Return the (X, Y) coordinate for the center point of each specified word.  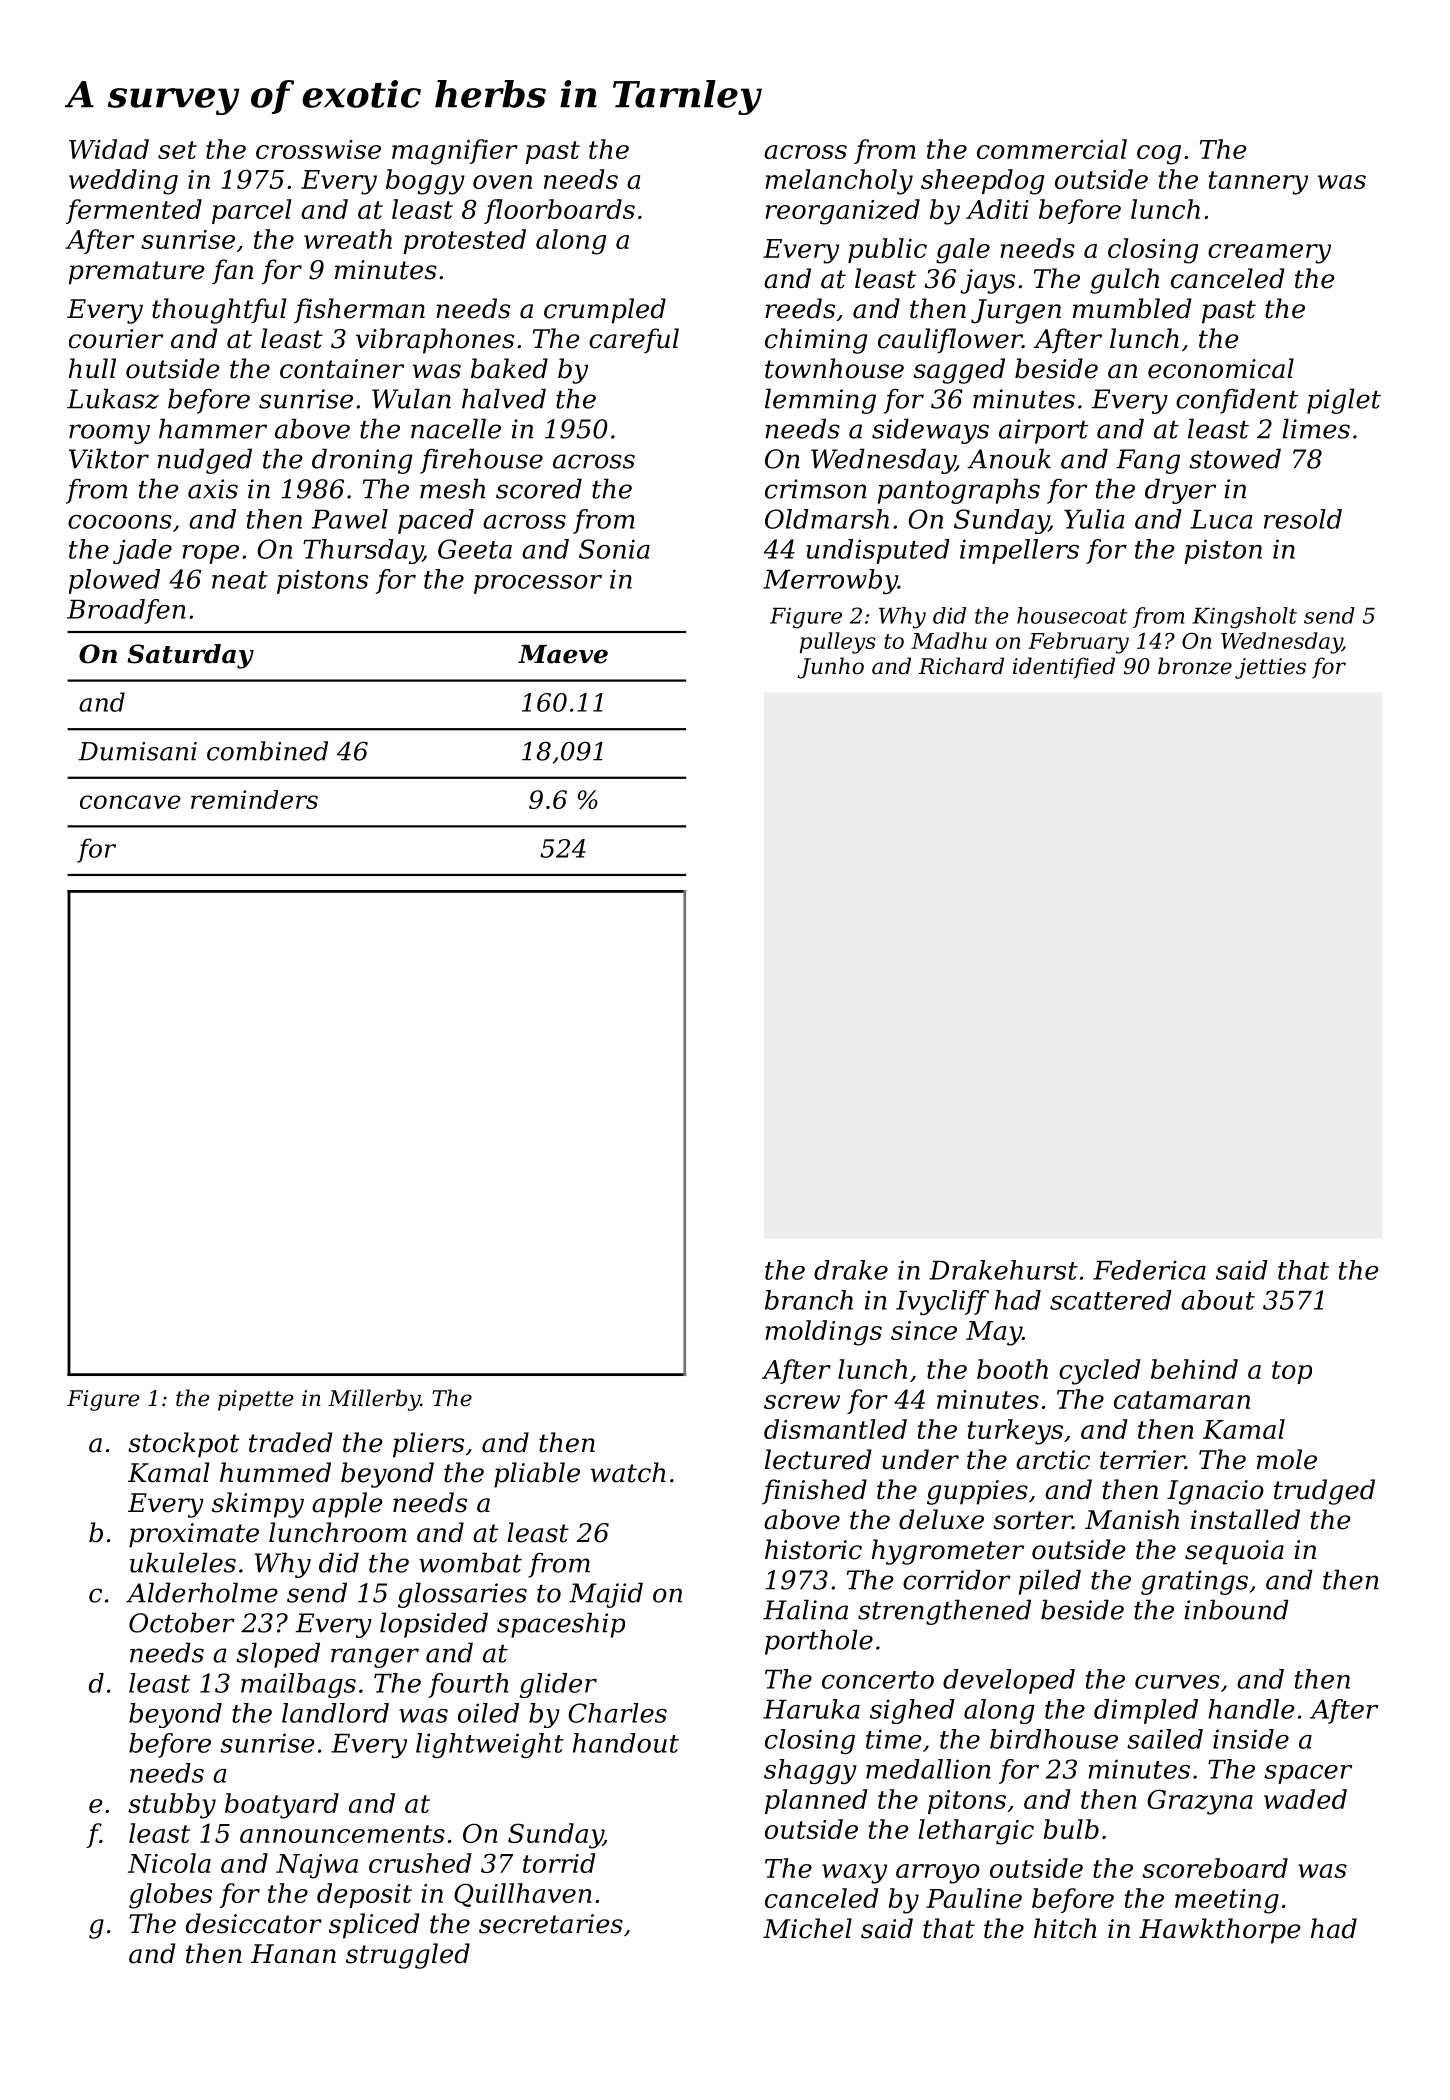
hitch (1065, 1928)
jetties (1270, 668)
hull (92, 368)
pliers (428, 1445)
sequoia (1234, 1552)
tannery (1258, 183)
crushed (420, 1863)
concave (130, 802)
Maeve (563, 654)
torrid (559, 1863)
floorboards (559, 211)
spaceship (561, 1625)
